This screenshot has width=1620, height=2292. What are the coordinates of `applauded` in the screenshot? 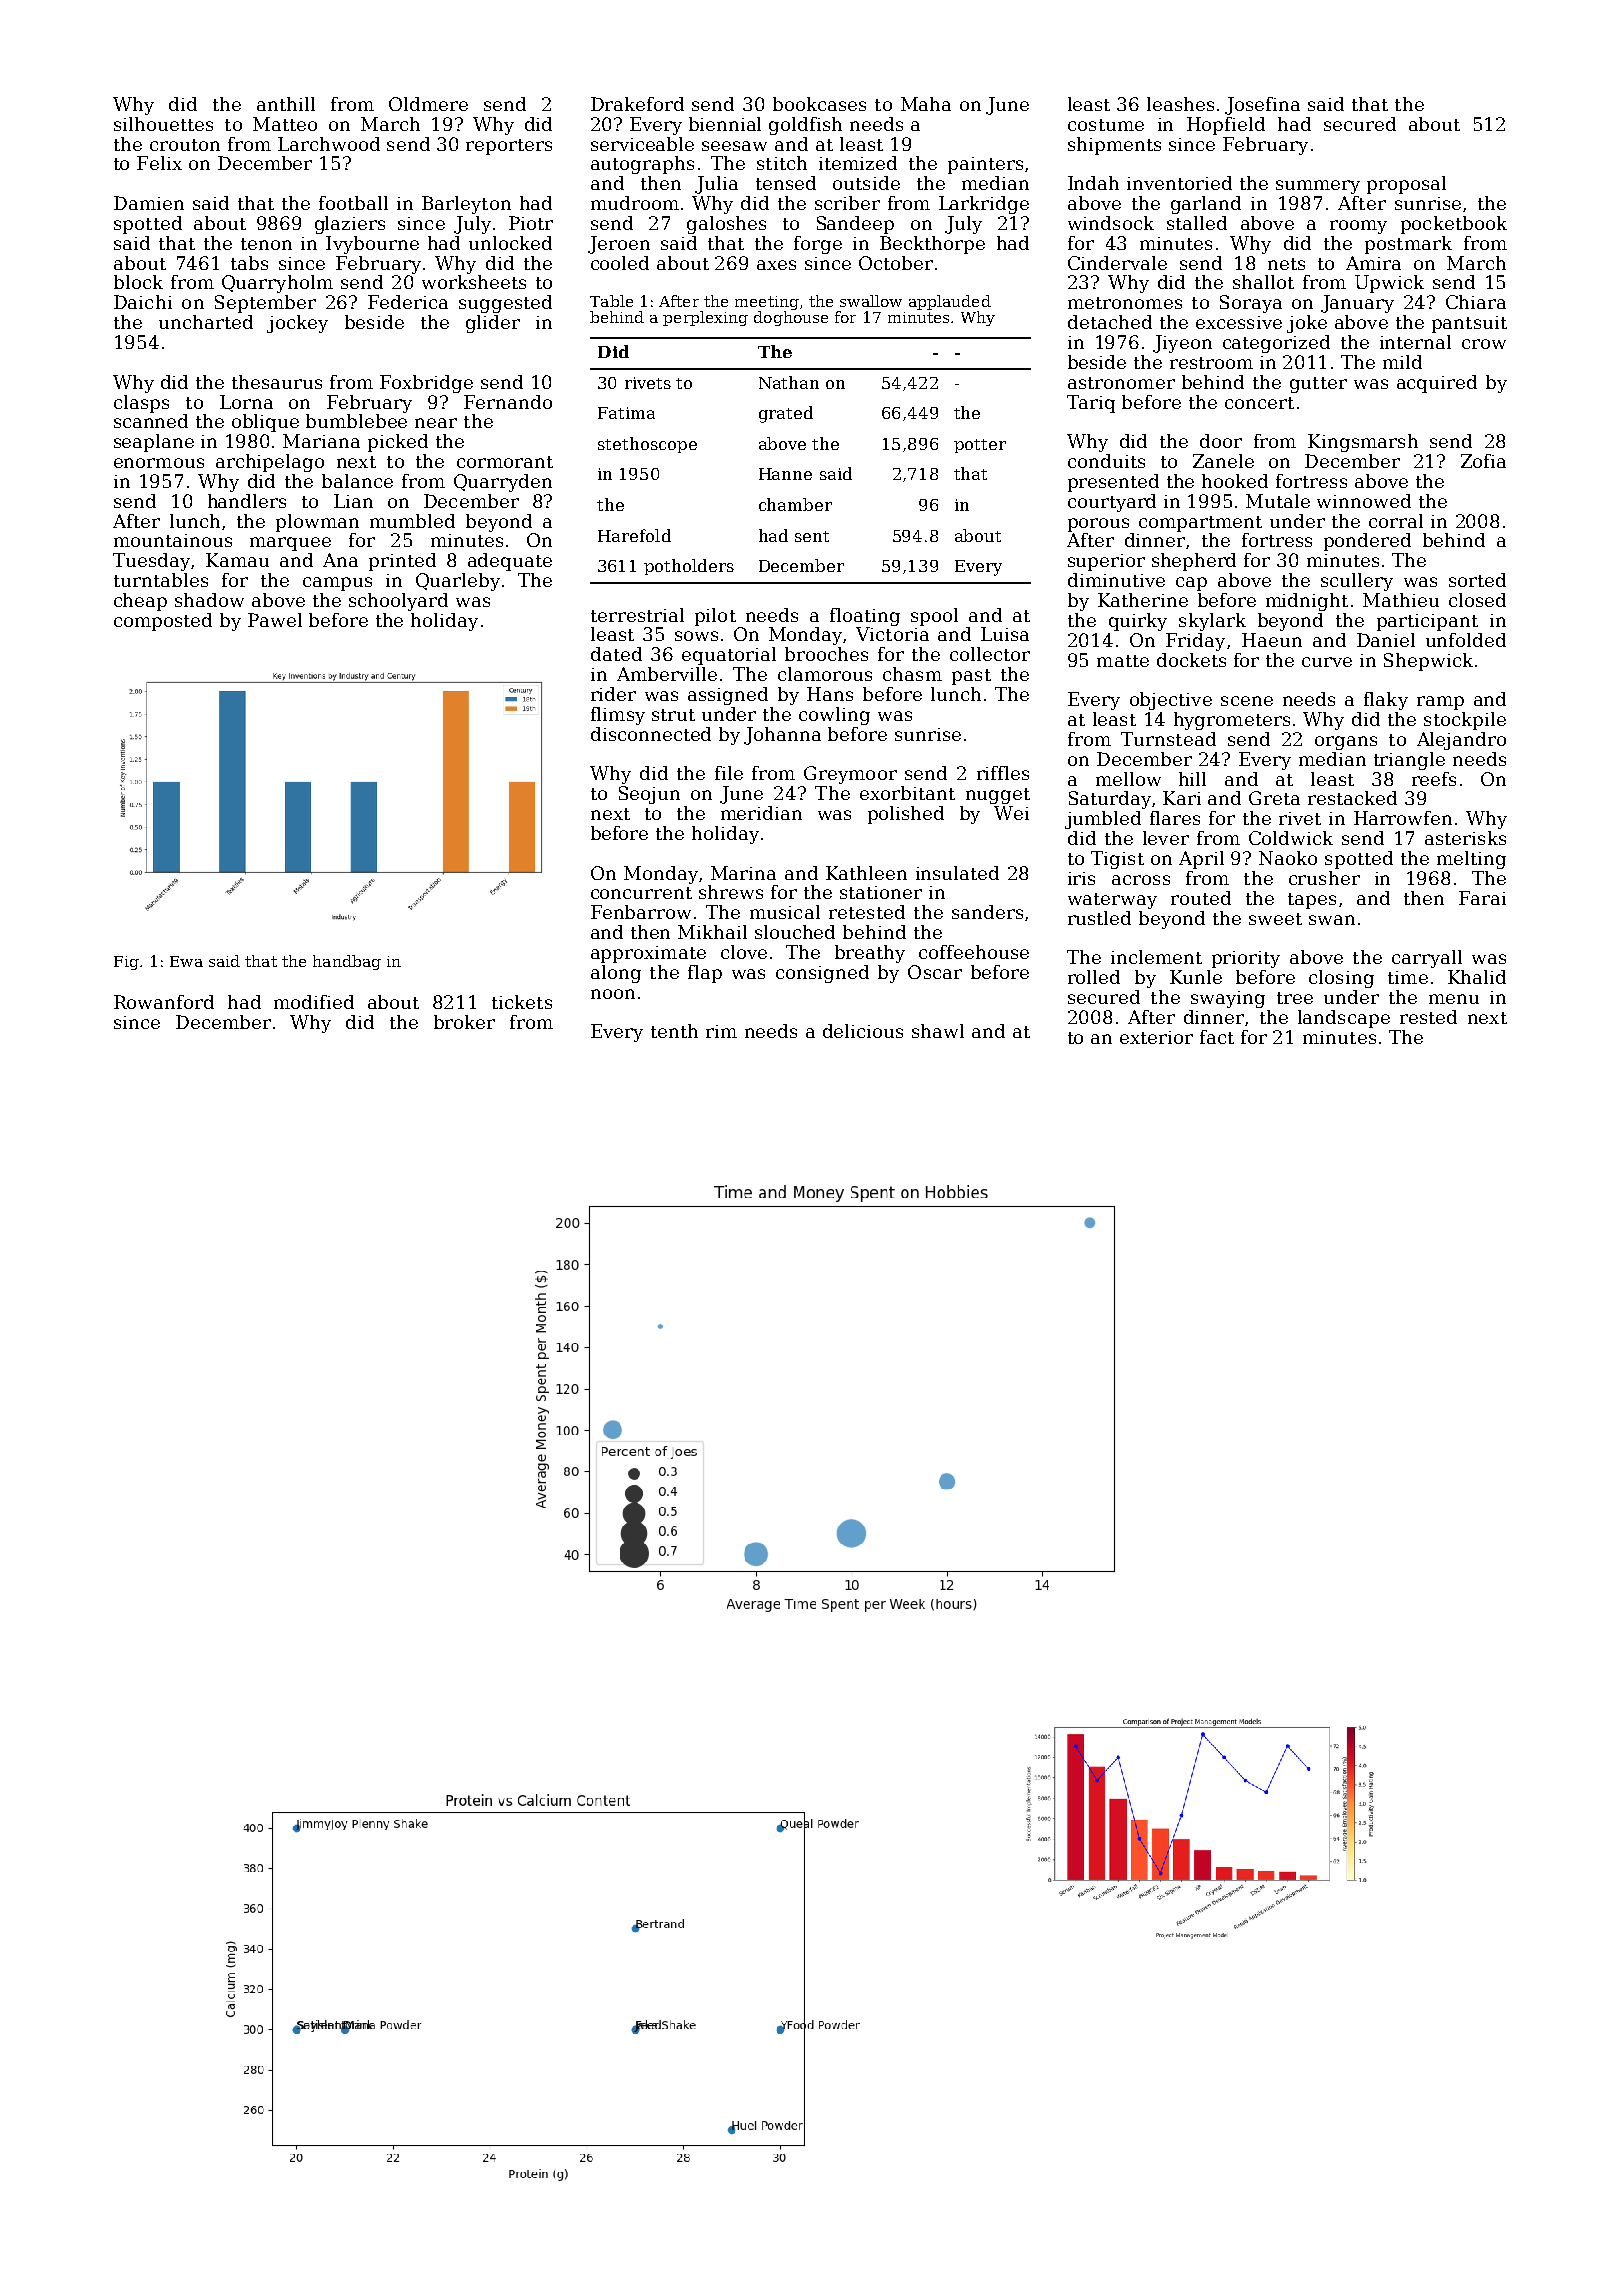 It's located at (950, 302).
